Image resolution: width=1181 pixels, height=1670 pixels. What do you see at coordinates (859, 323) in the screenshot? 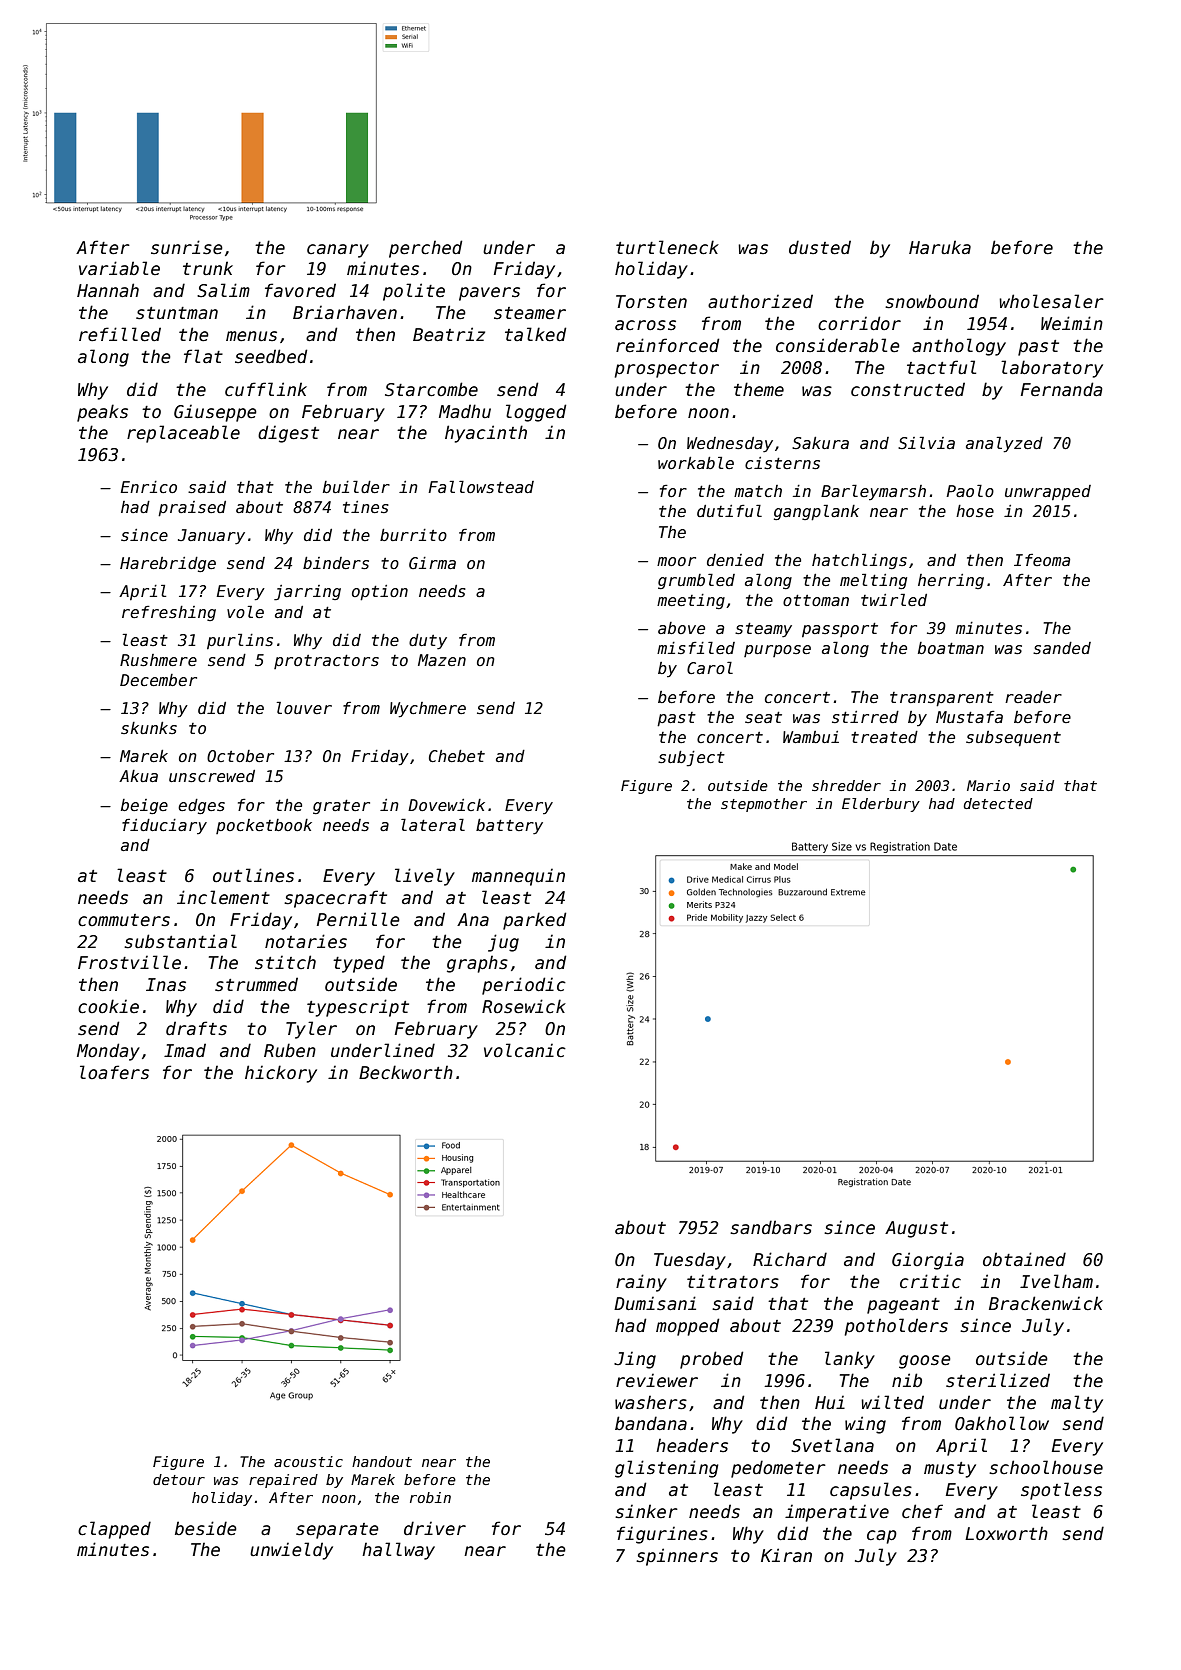
I see `corridor` at bounding box center [859, 323].
